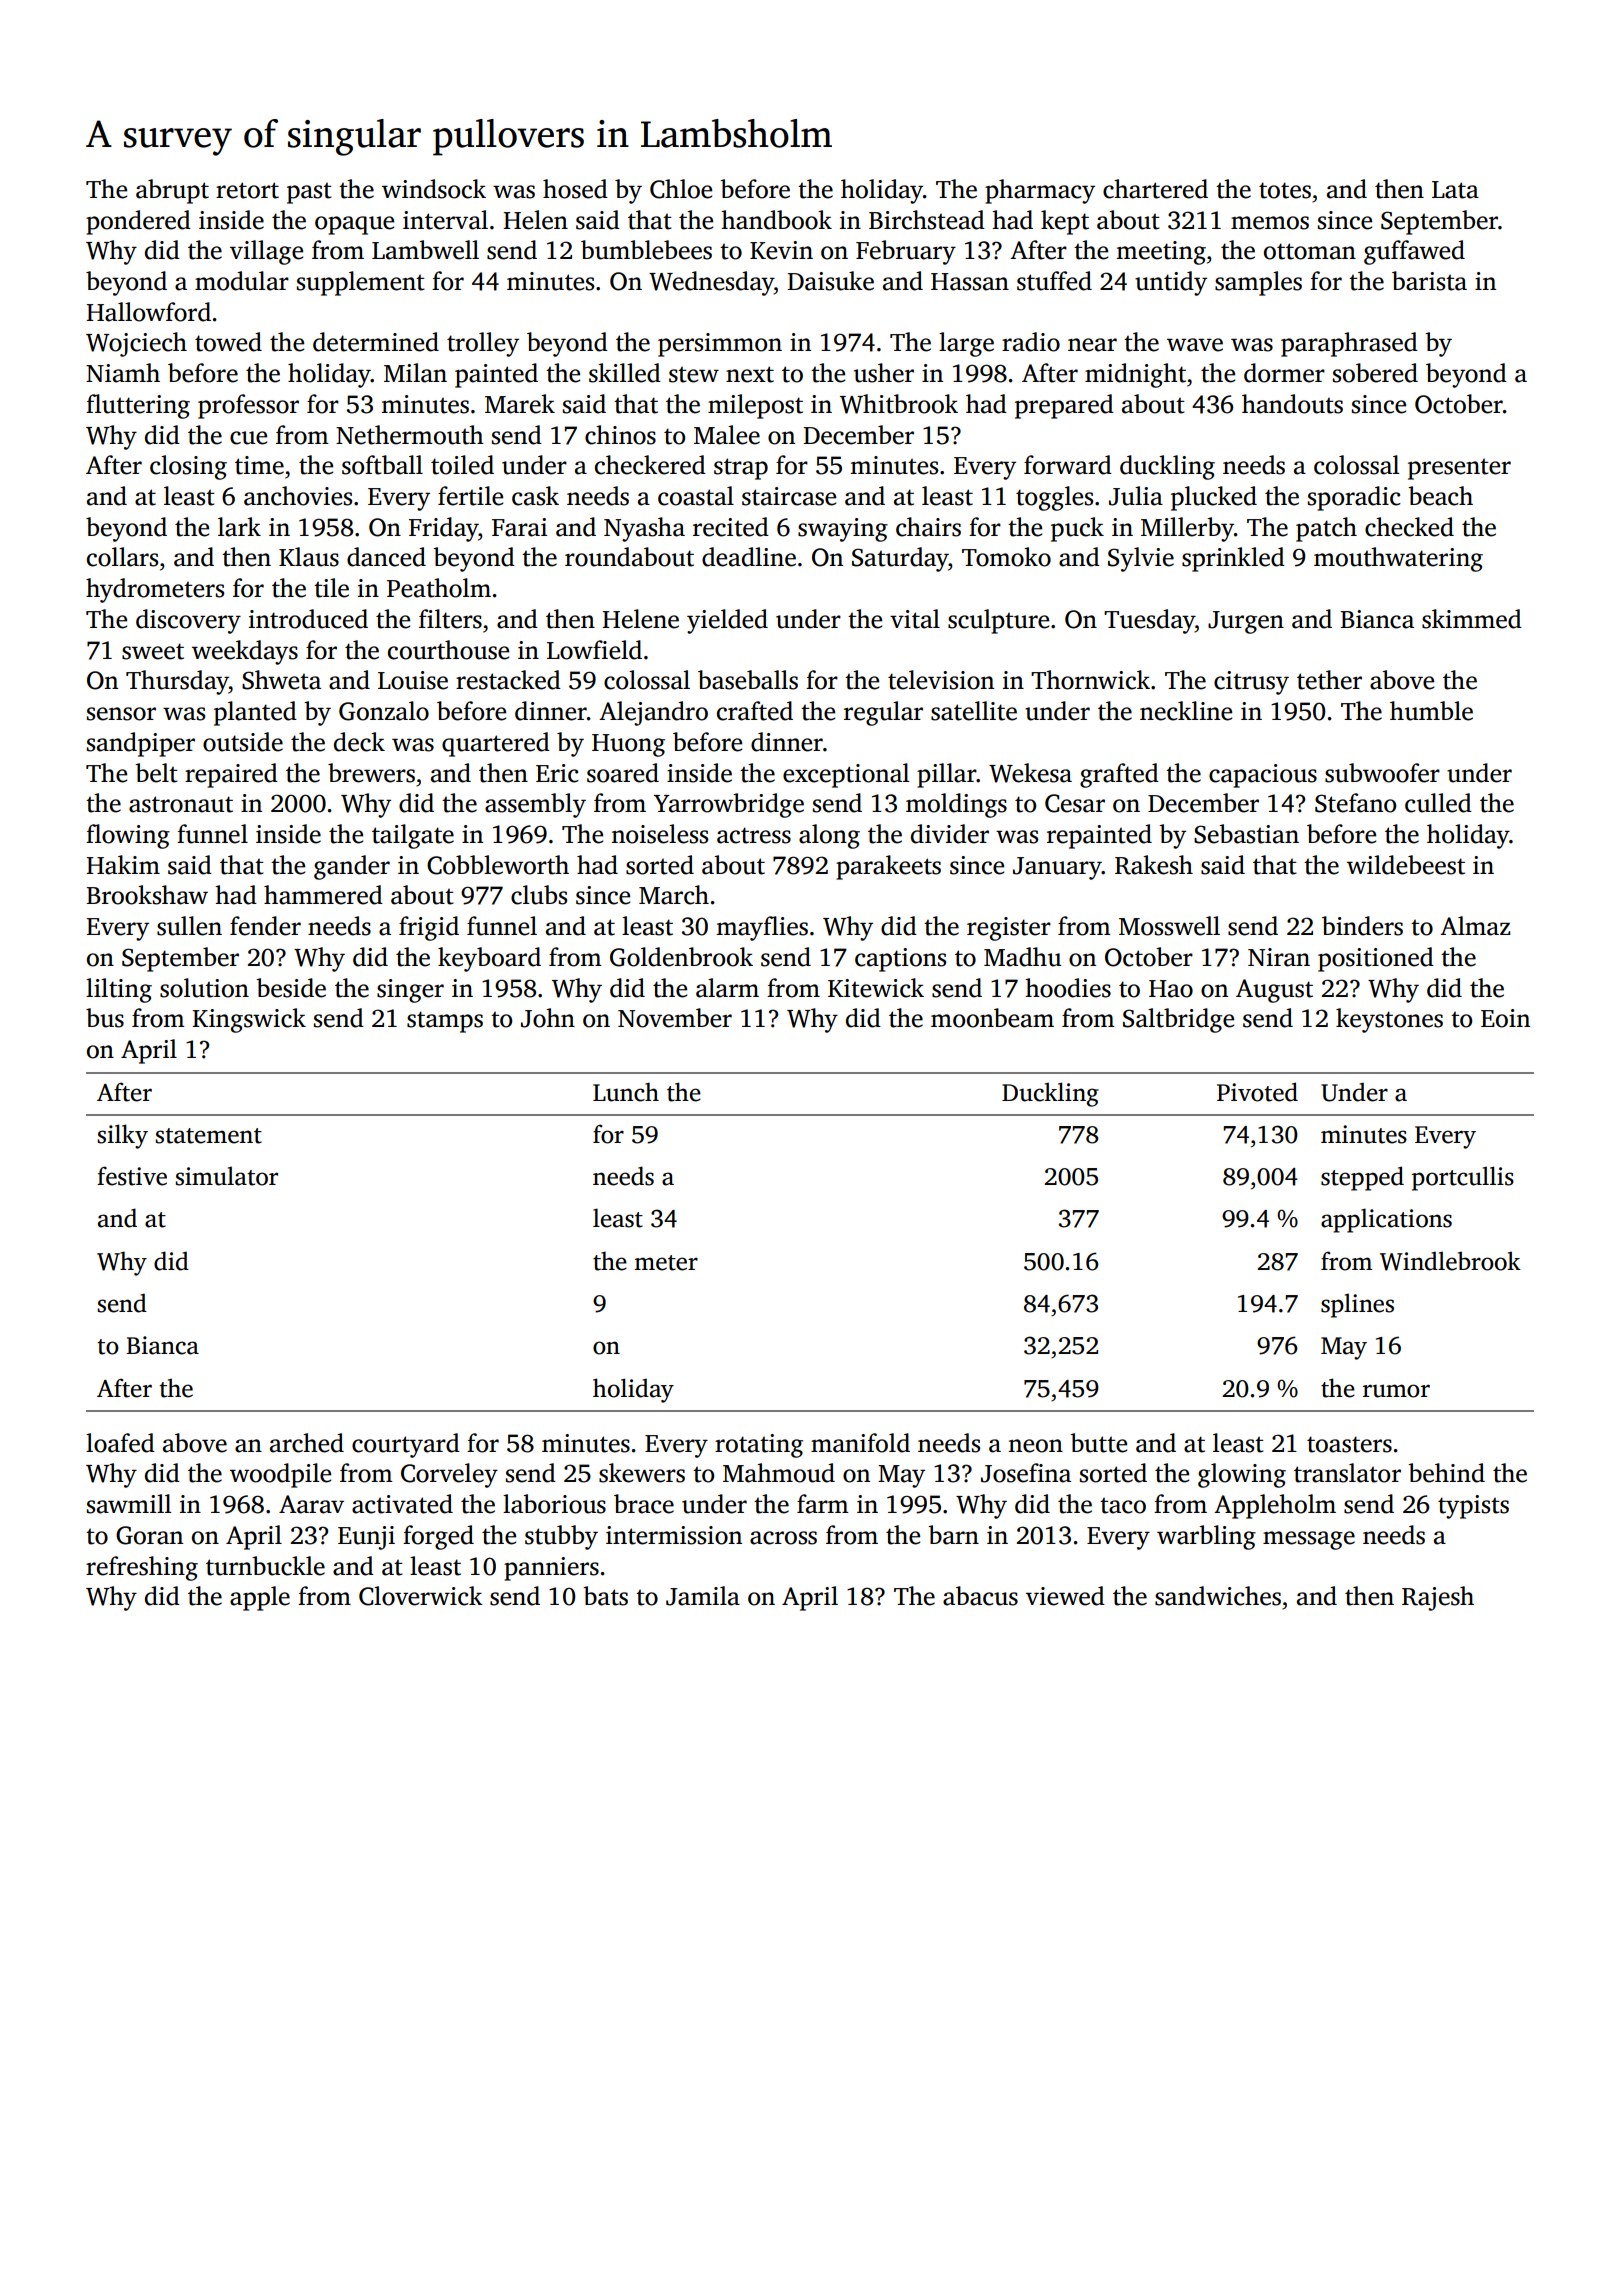 The image size is (1620, 2292). What do you see at coordinates (535, 805) in the screenshot?
I see `assembly` at bounding box center [535, 805].
